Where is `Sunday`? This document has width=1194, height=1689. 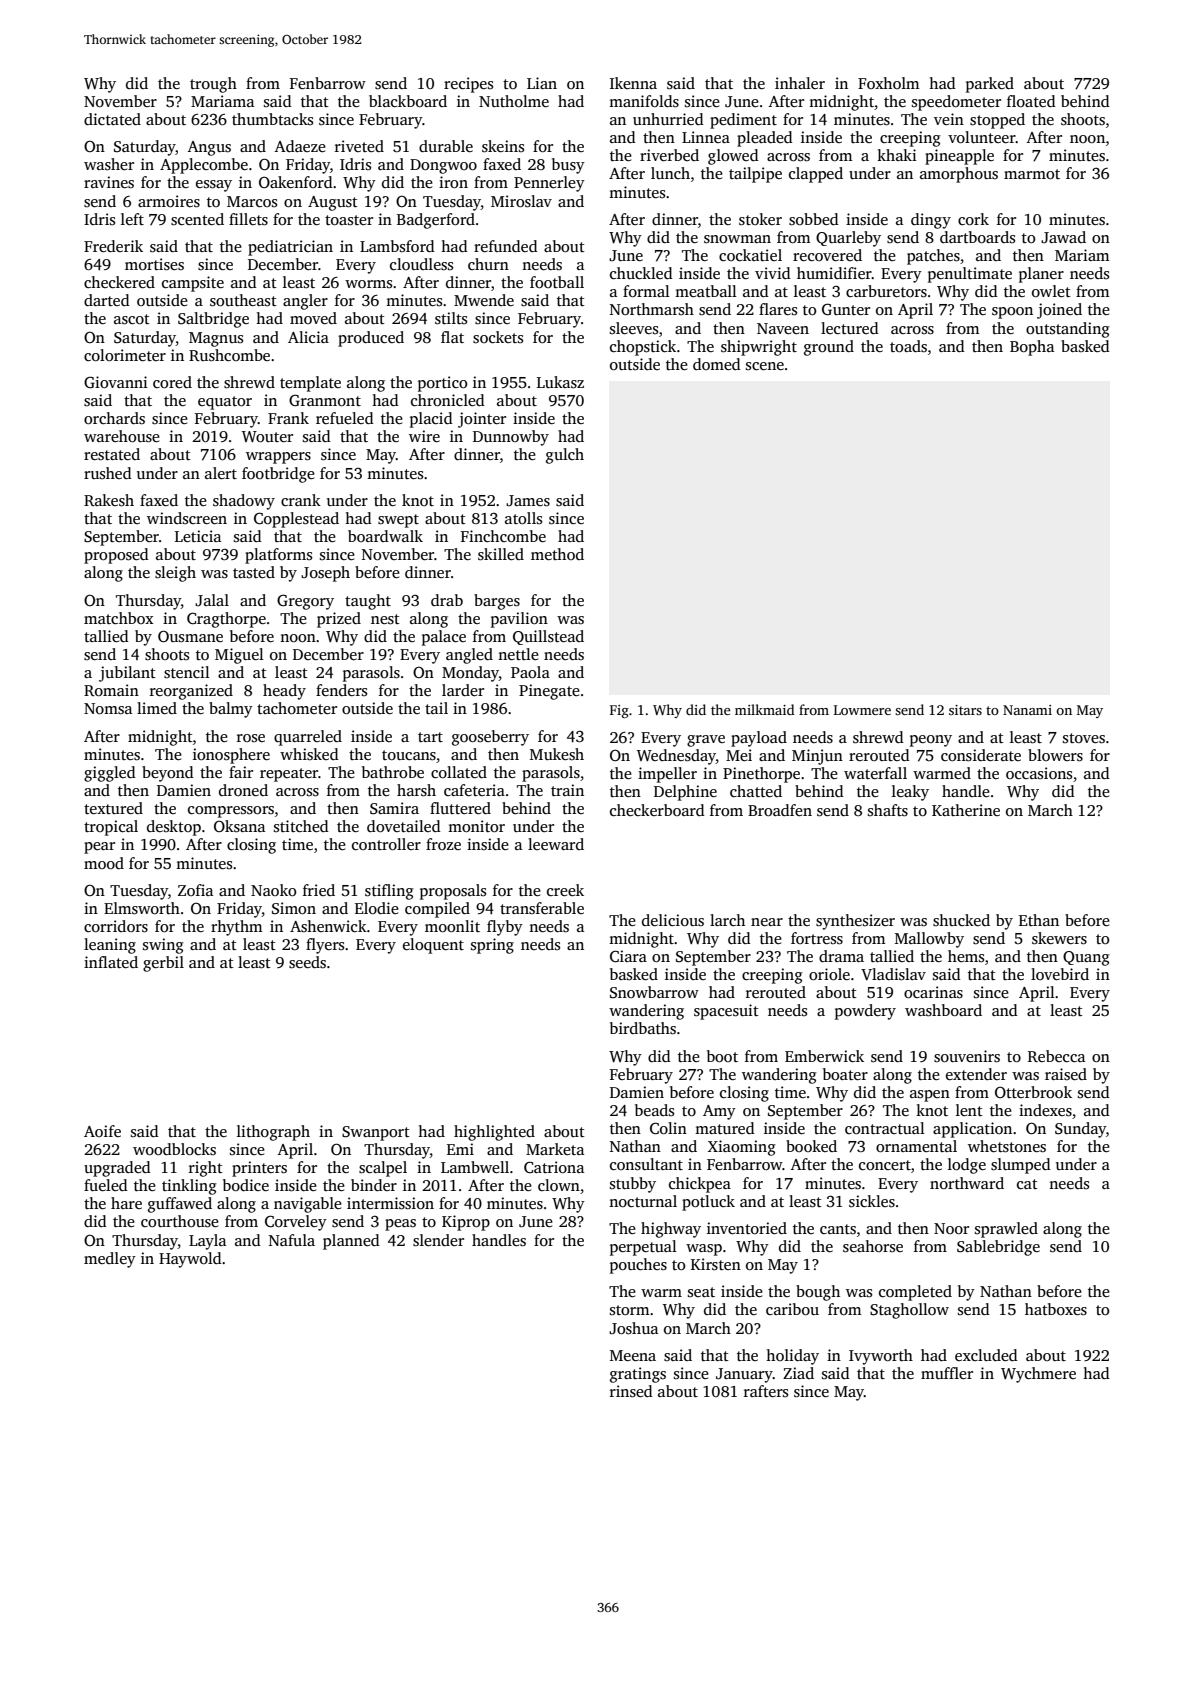
Sunday is located at coordinates (1080, 1130).
